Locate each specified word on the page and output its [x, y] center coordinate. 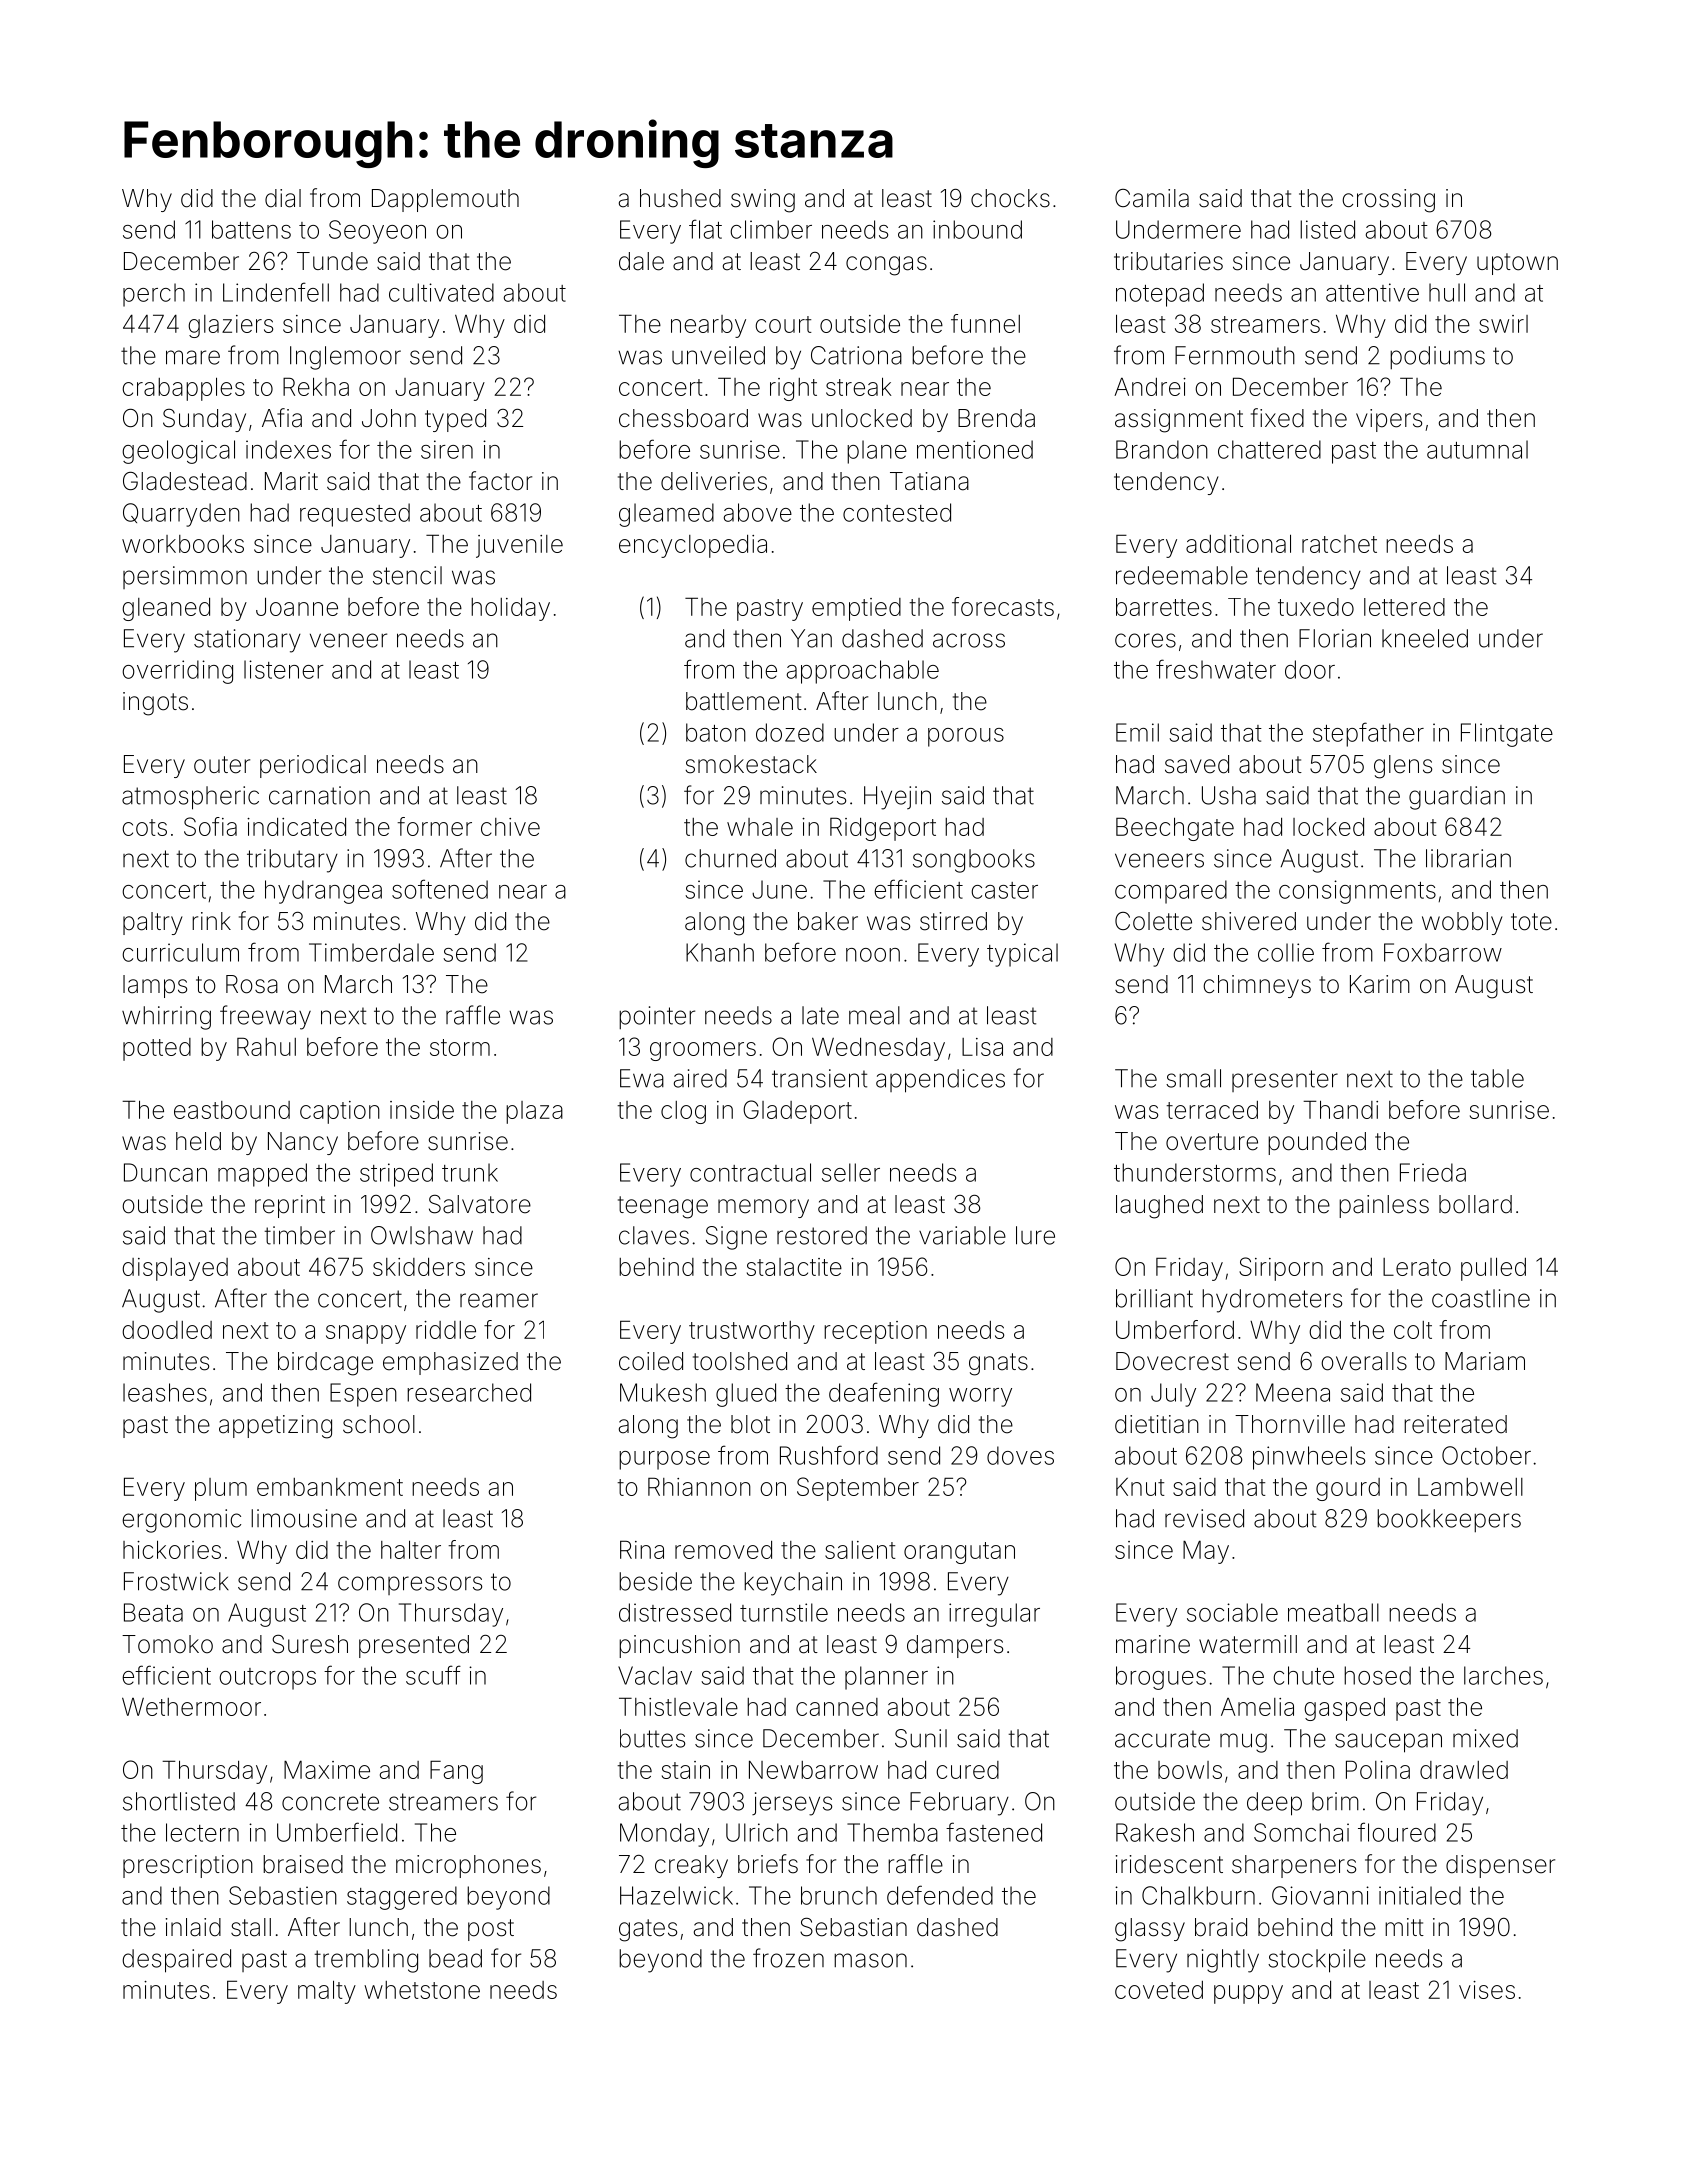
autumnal [1477, 449]
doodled [167, 1330]
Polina [1378, 1769]
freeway [265, 1017]
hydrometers [1272, 1301]
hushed [680, 198]
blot [750, 1424]
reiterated [1455, 1424]
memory [763, 1208]
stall [251, 1927]
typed [455, 420]
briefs [768, 1864]
